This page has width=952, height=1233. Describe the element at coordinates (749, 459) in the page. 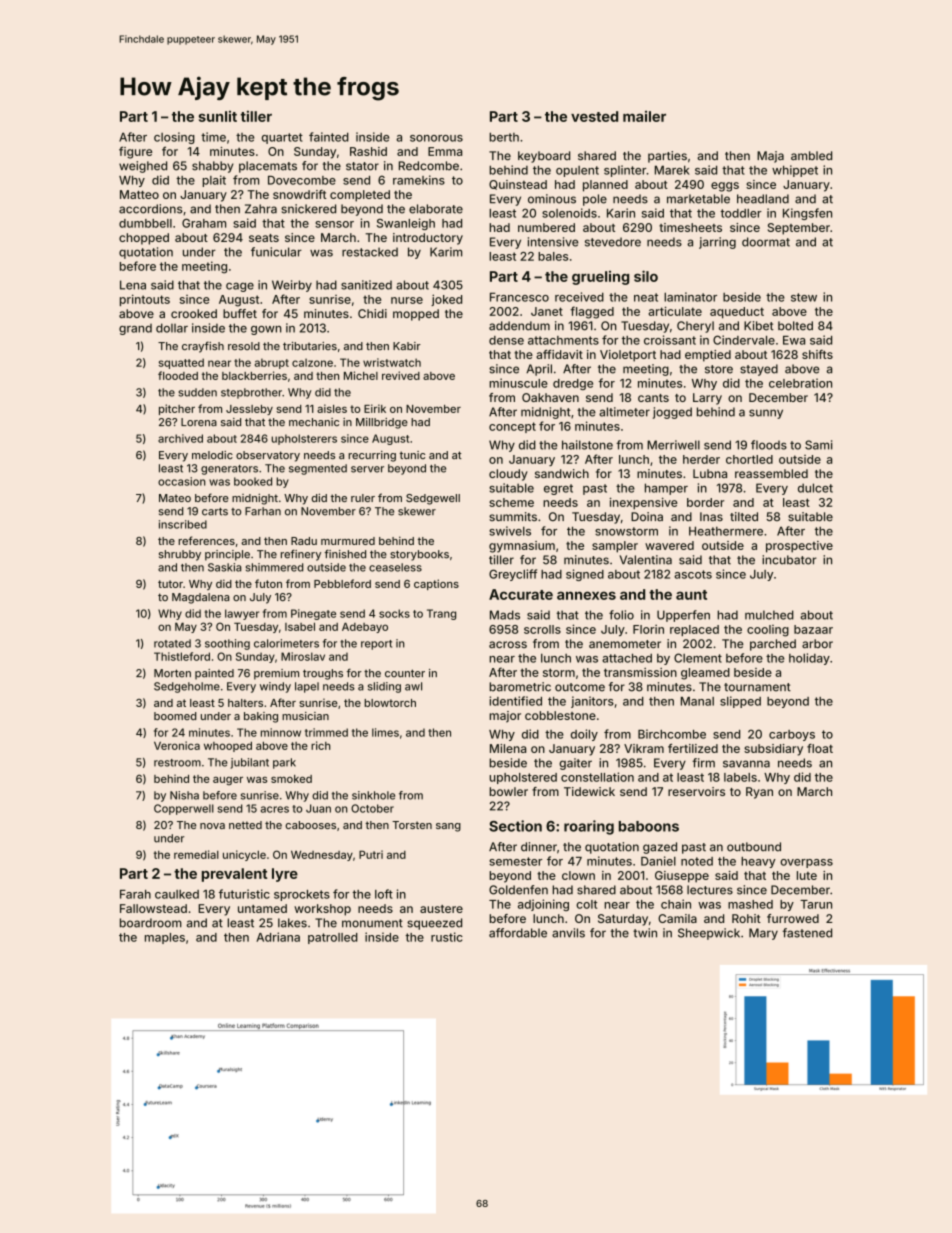

I see `chortled` at that location.
